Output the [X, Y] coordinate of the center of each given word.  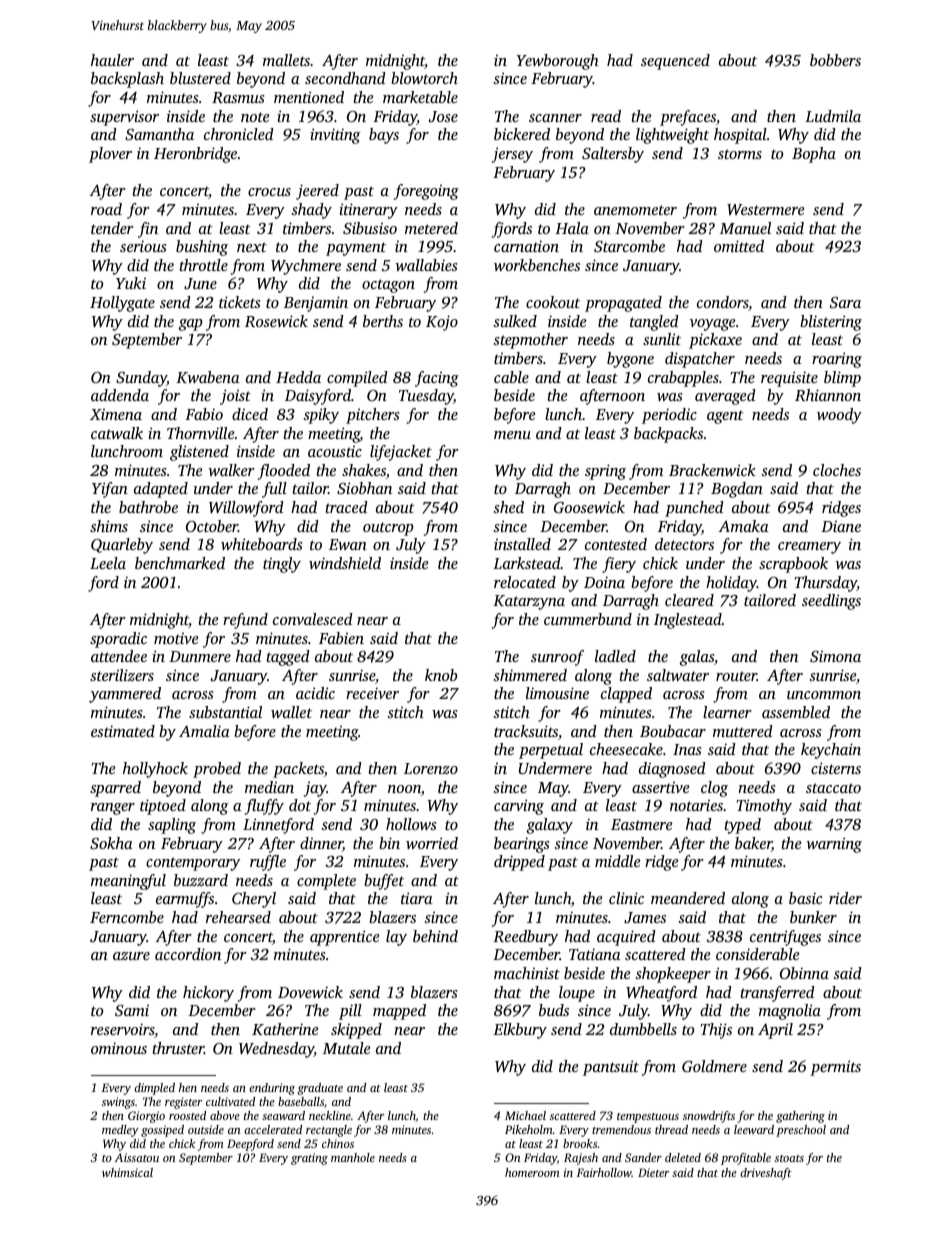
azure [131, 956]
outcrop [388, 529]
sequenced [675, 62]
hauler [112, 60]
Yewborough [557, 62]
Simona [835, 656]
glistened [199, 453]
